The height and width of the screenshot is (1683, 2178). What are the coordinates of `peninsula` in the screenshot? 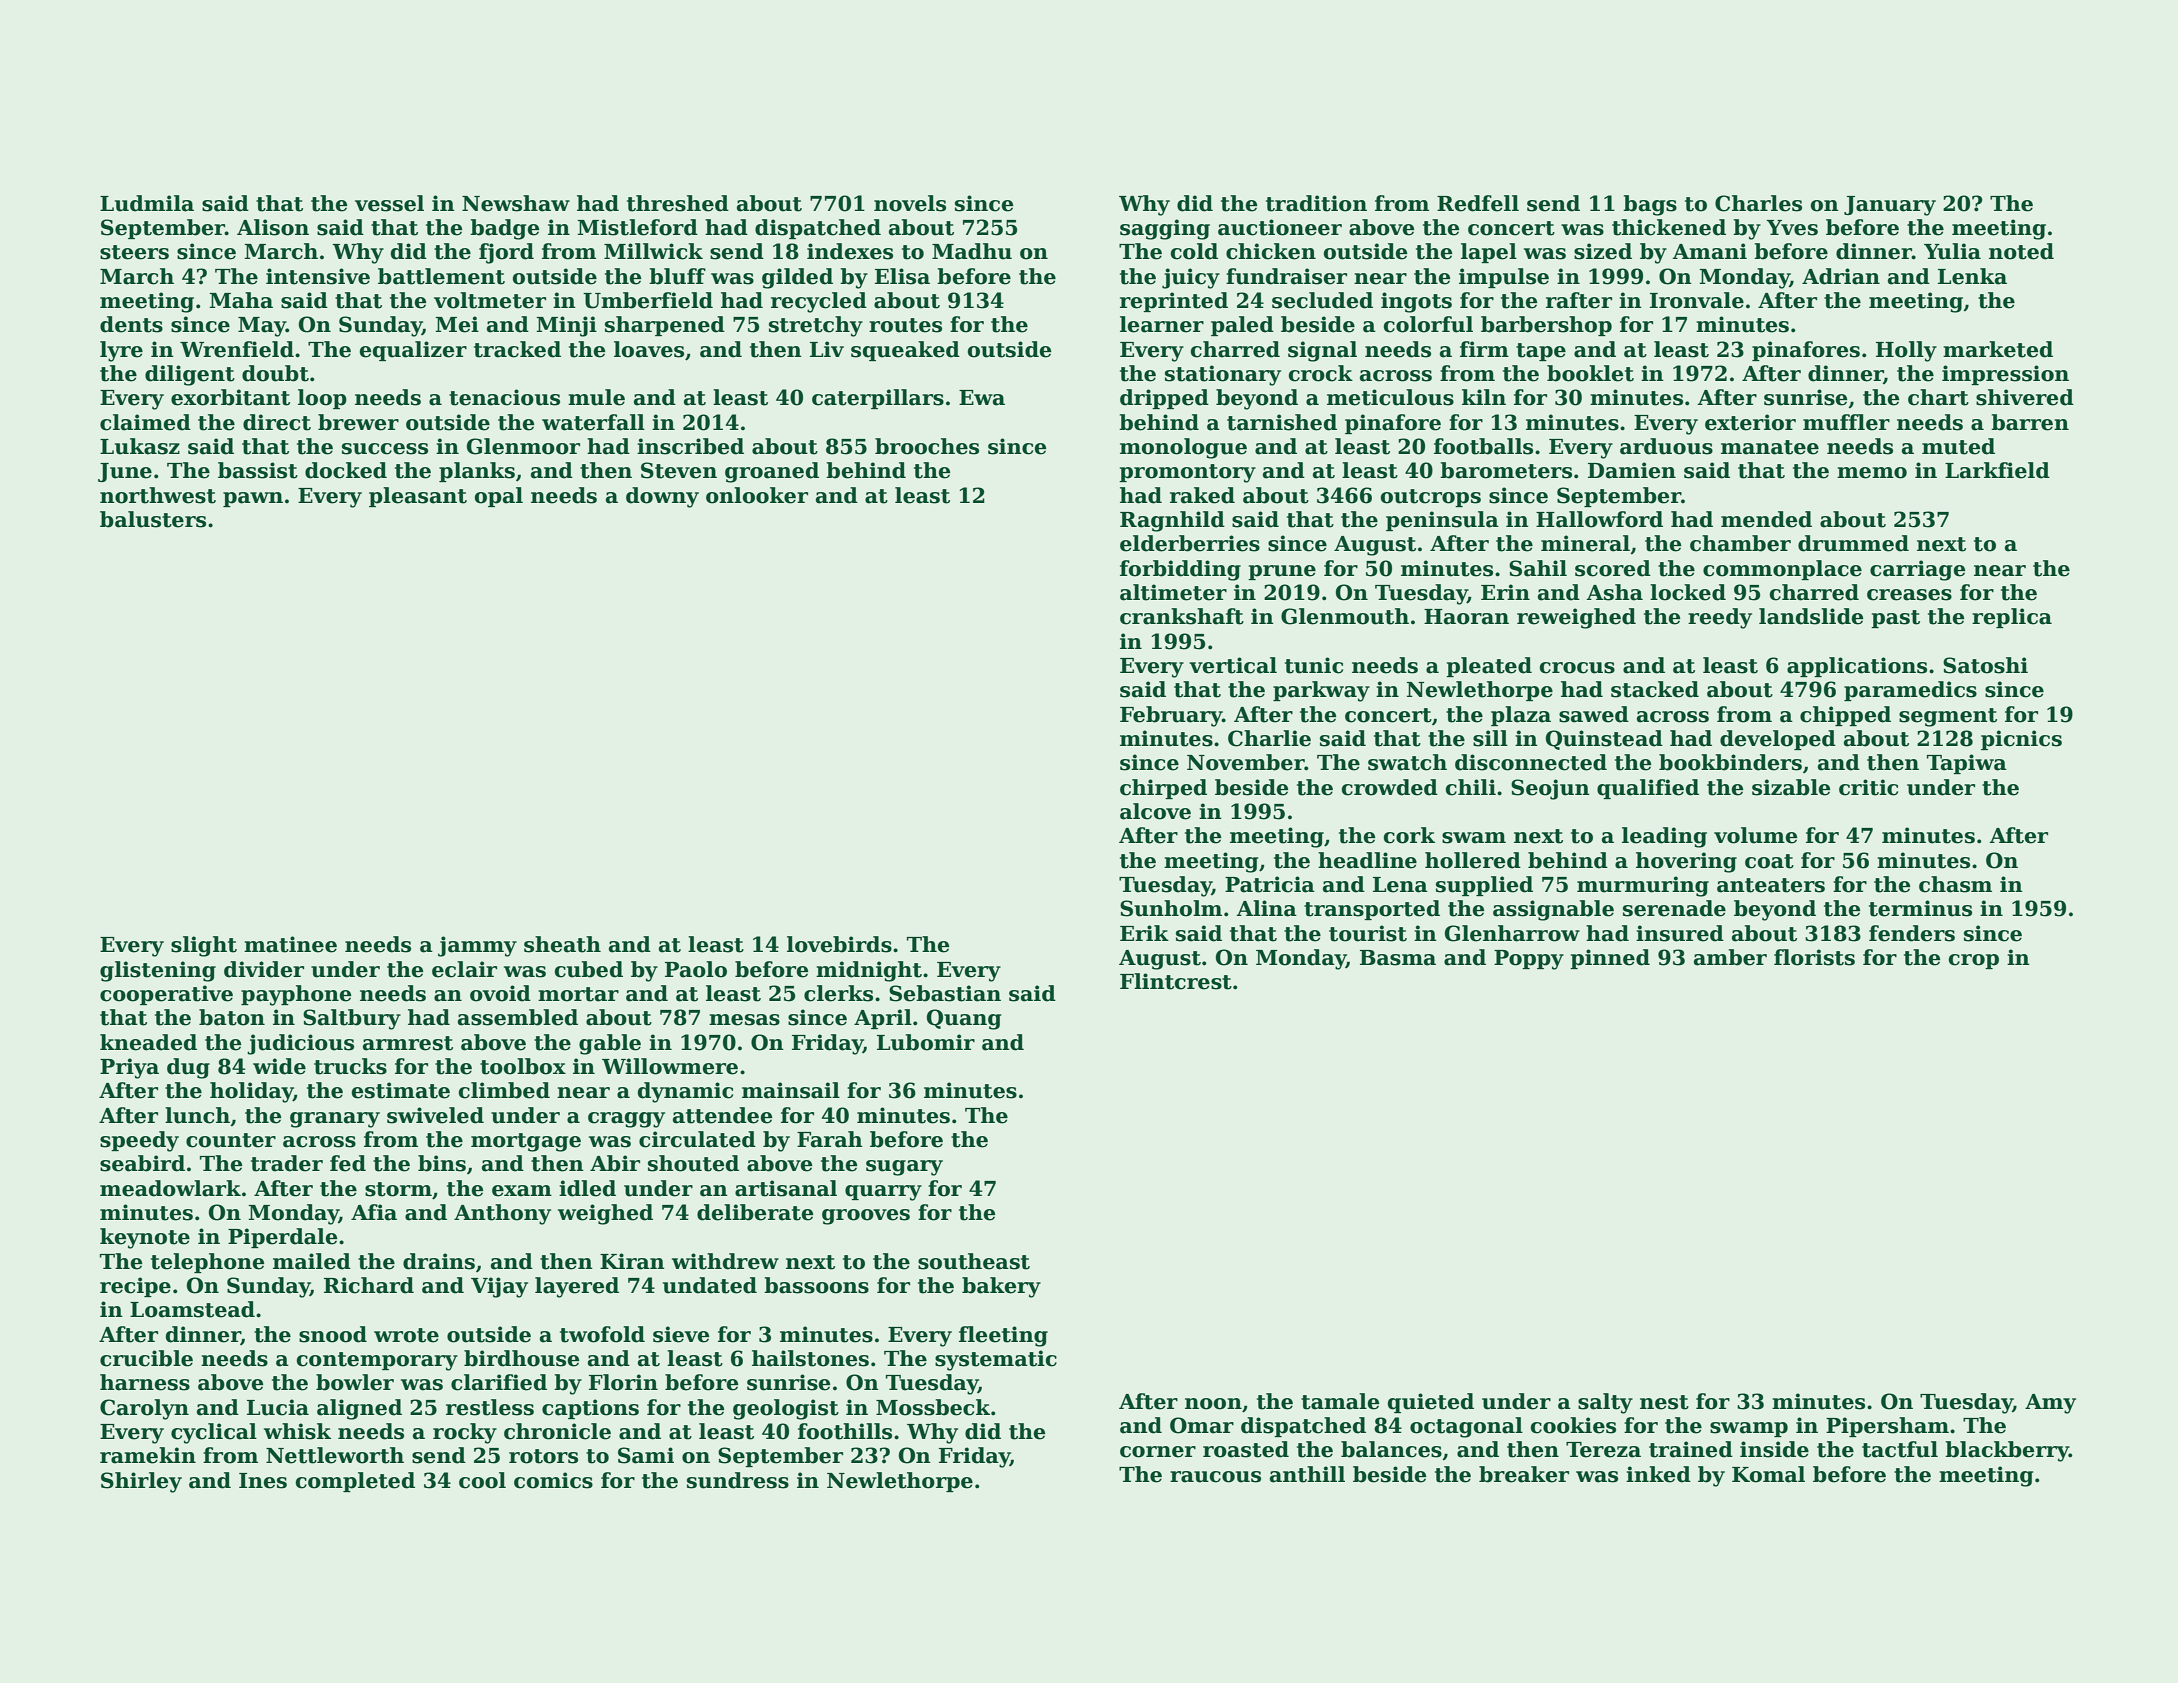 It's located at (1442, 521).
